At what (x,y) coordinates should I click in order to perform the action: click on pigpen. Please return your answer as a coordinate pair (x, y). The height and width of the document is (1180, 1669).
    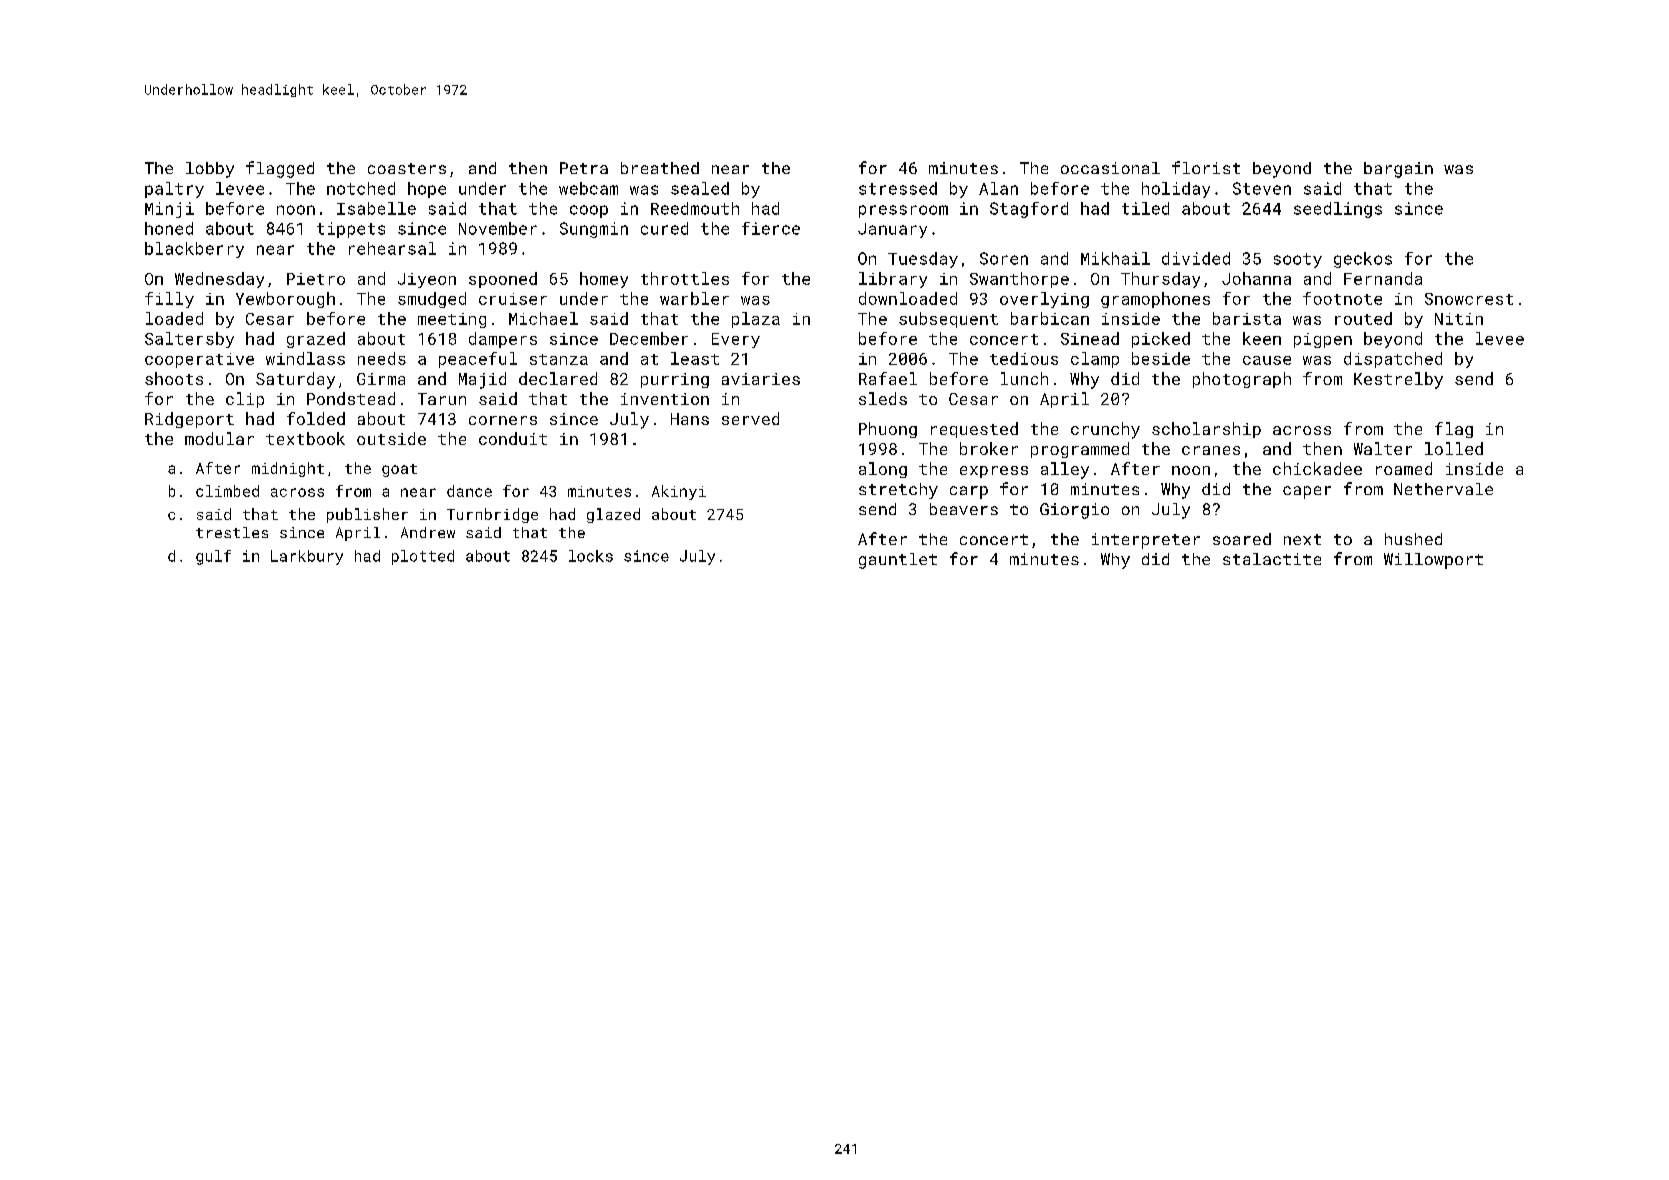
    Looking at the image, I should click on (1323, 340).
